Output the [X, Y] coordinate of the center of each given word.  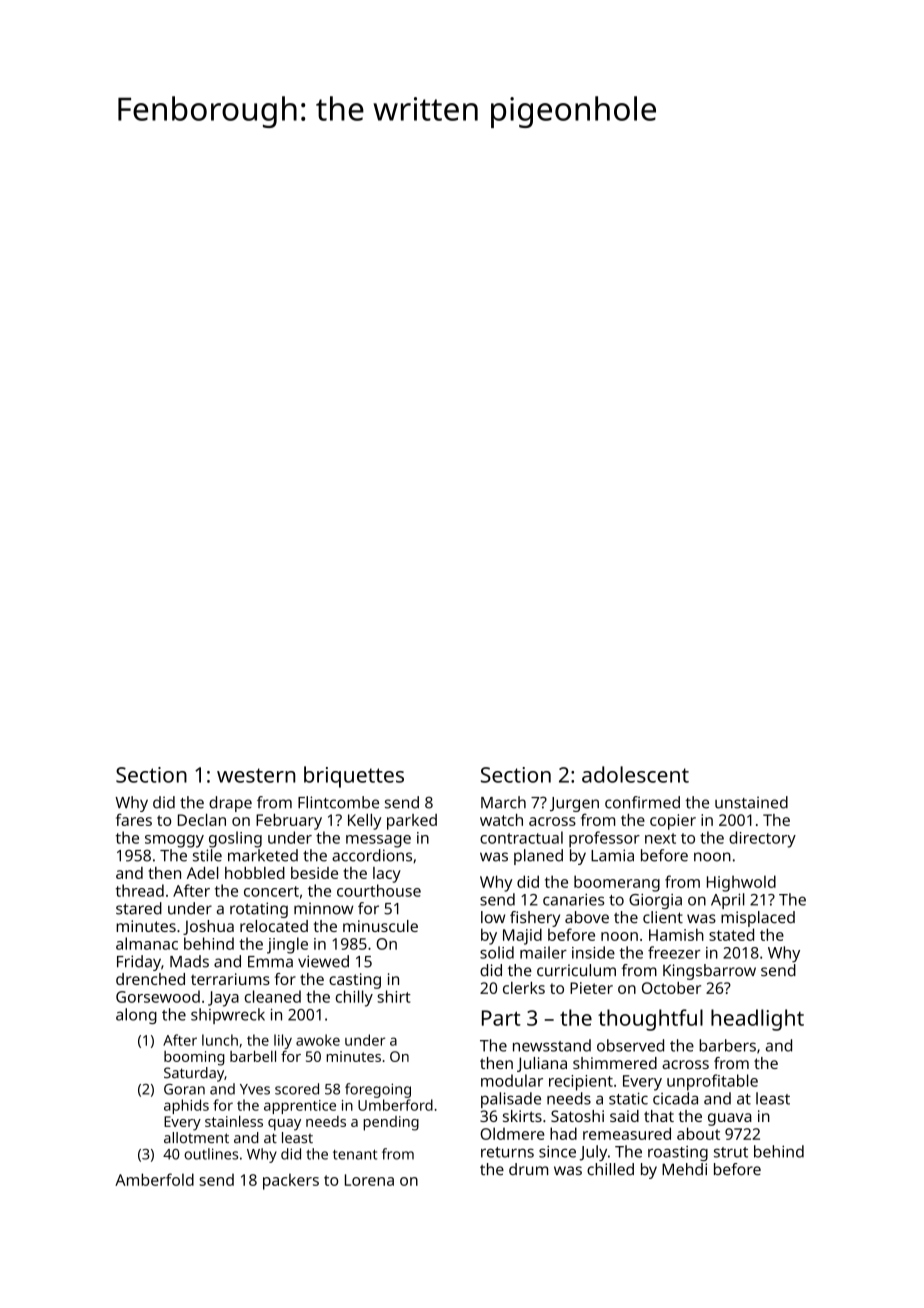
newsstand [552, 1045]
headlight [757, 1020]
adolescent [635, 774]
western [256, 775]
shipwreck [228, 1016]
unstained [751, 802]
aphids [186, 1106]
